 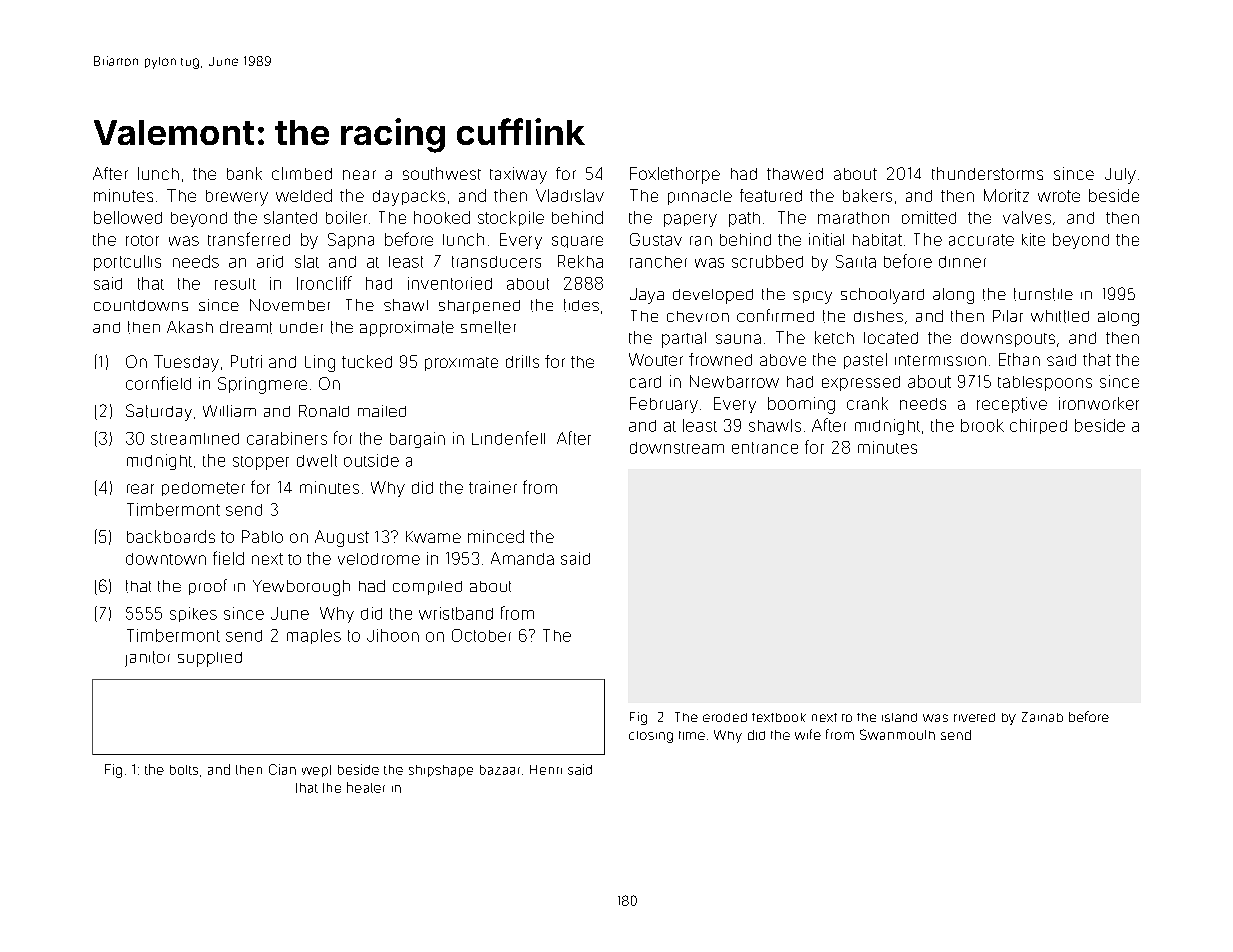 What do you see at coordinates (193, 614) in the screenshot?
I see `spikes` at bounding box center [193, 614].
